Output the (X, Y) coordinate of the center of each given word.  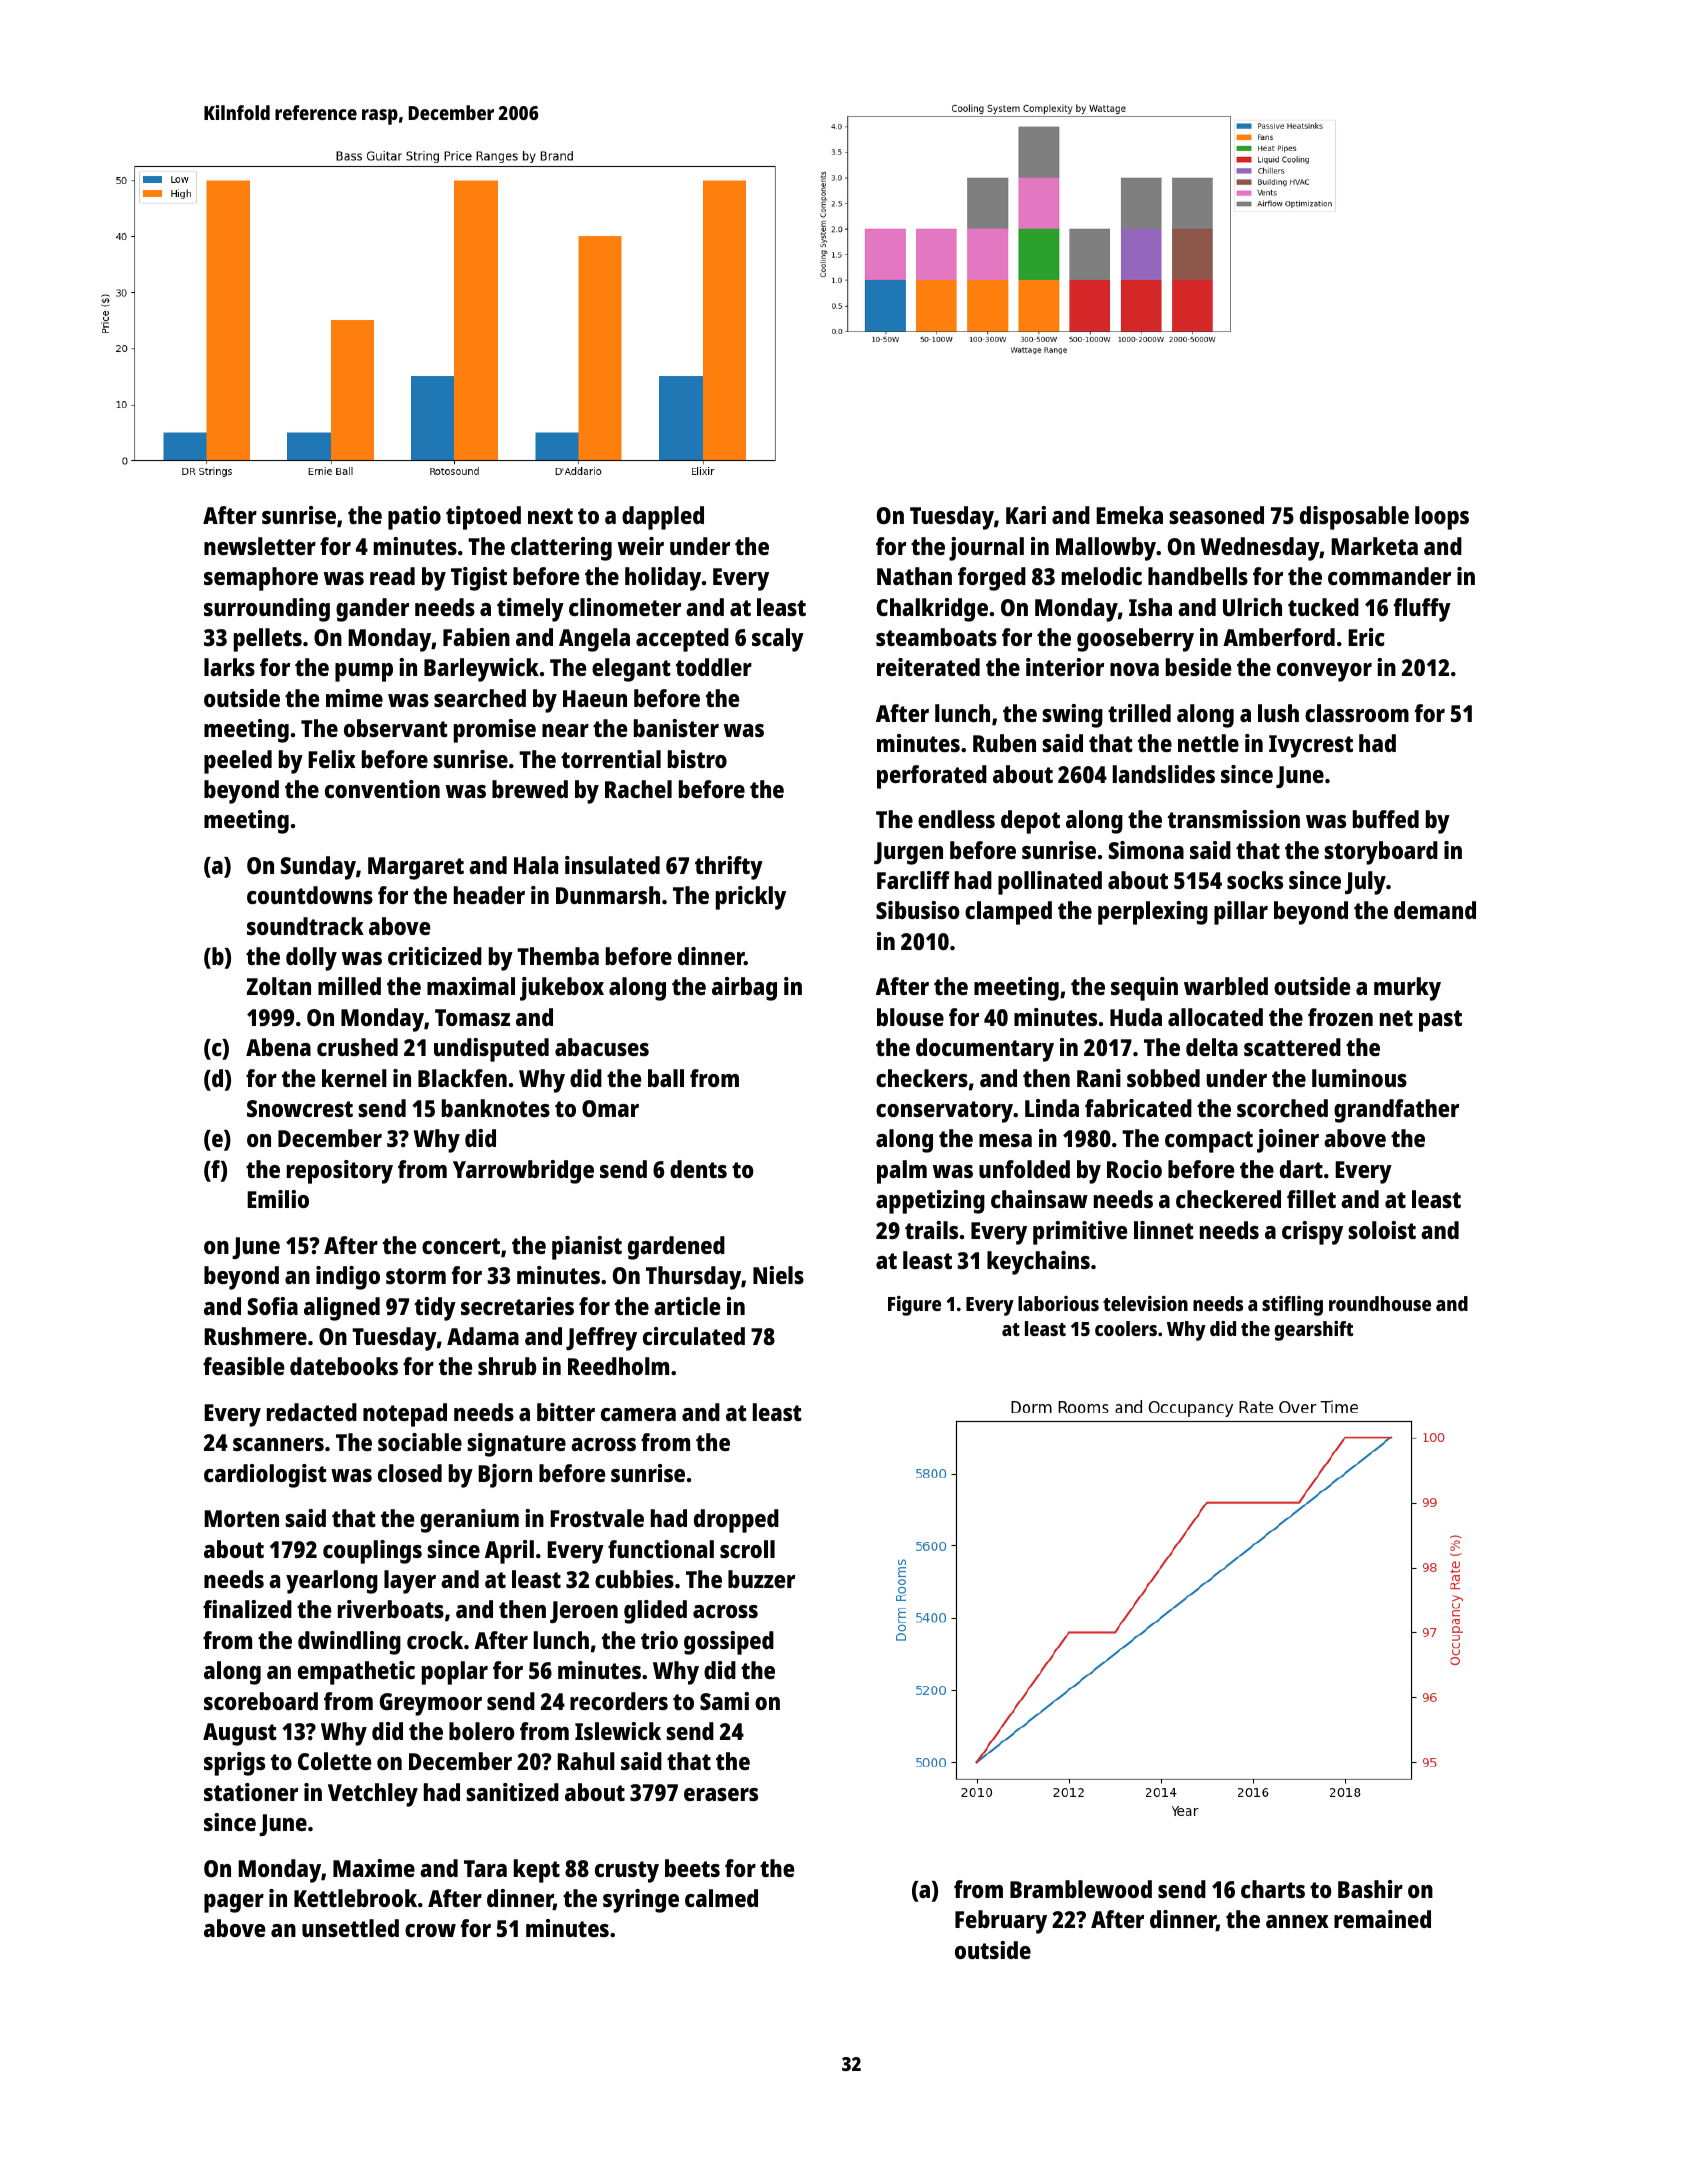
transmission (1234, 819)
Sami (724, 1701)
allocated (1215, 1017)
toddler (714, 667)
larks (229, 667)
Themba (558, 956)
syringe (641, 1901)
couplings (372, 1552)
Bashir (1370, 1889)
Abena (278, 1047)
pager (234, 1903)
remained (1382, 1919)
